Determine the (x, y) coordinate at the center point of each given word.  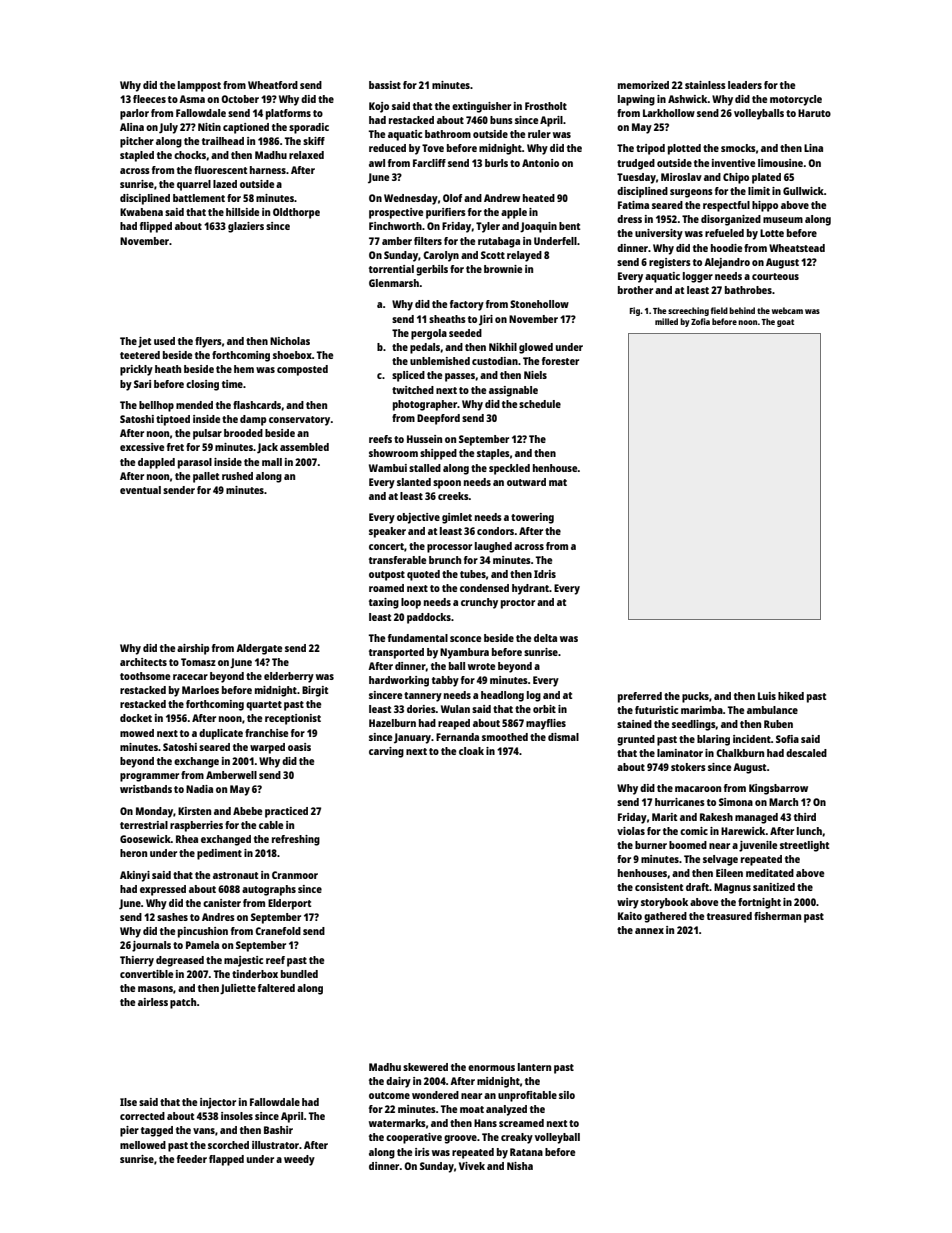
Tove (433, 148)
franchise (266, 733)
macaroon (698, 789)
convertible (146, 974)
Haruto (814, 113)
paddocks (429, 618)
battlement (199, 198)
